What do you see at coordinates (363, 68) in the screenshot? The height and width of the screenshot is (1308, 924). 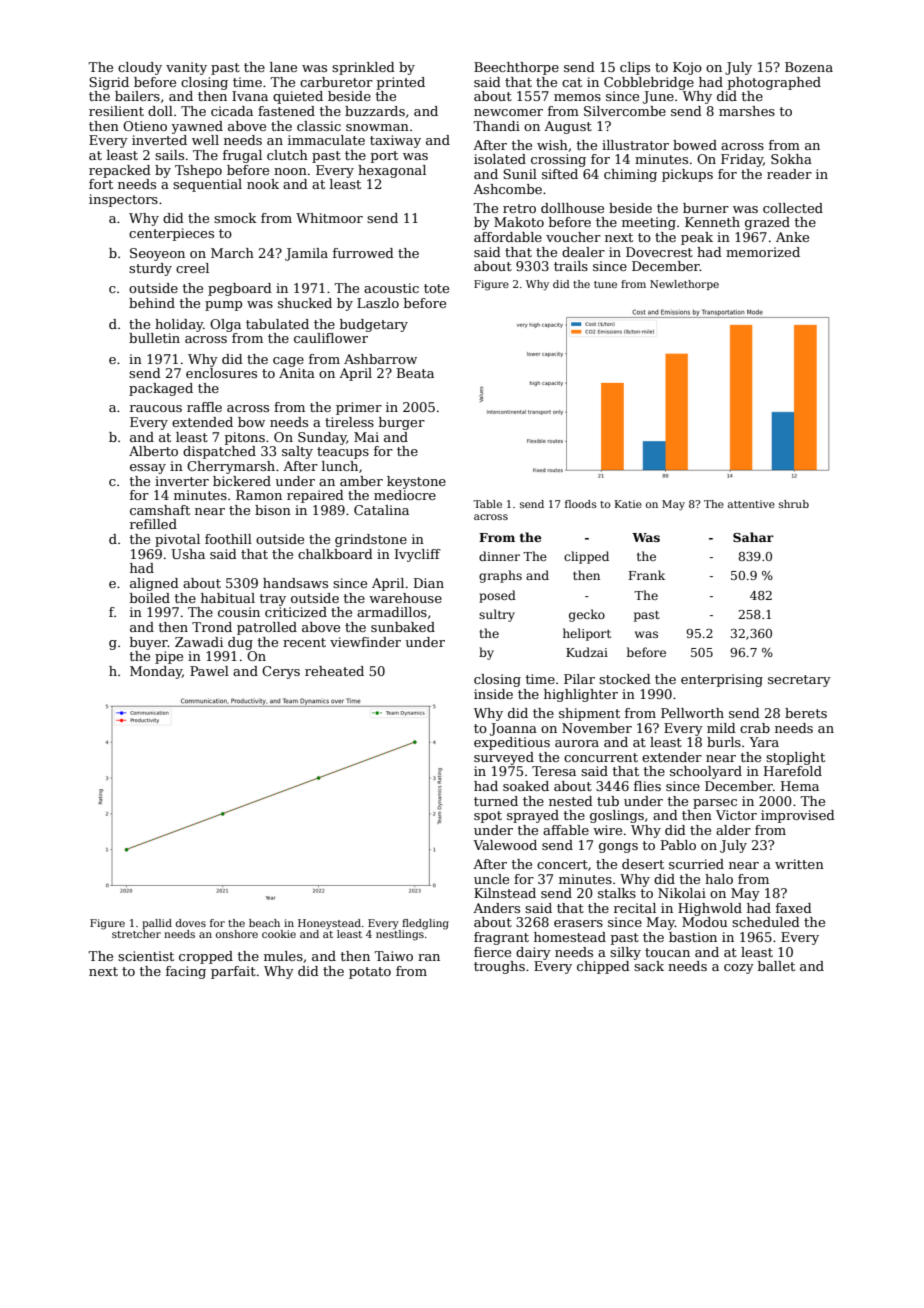 I see `sprinkled` at bounding box center [363, 68].
